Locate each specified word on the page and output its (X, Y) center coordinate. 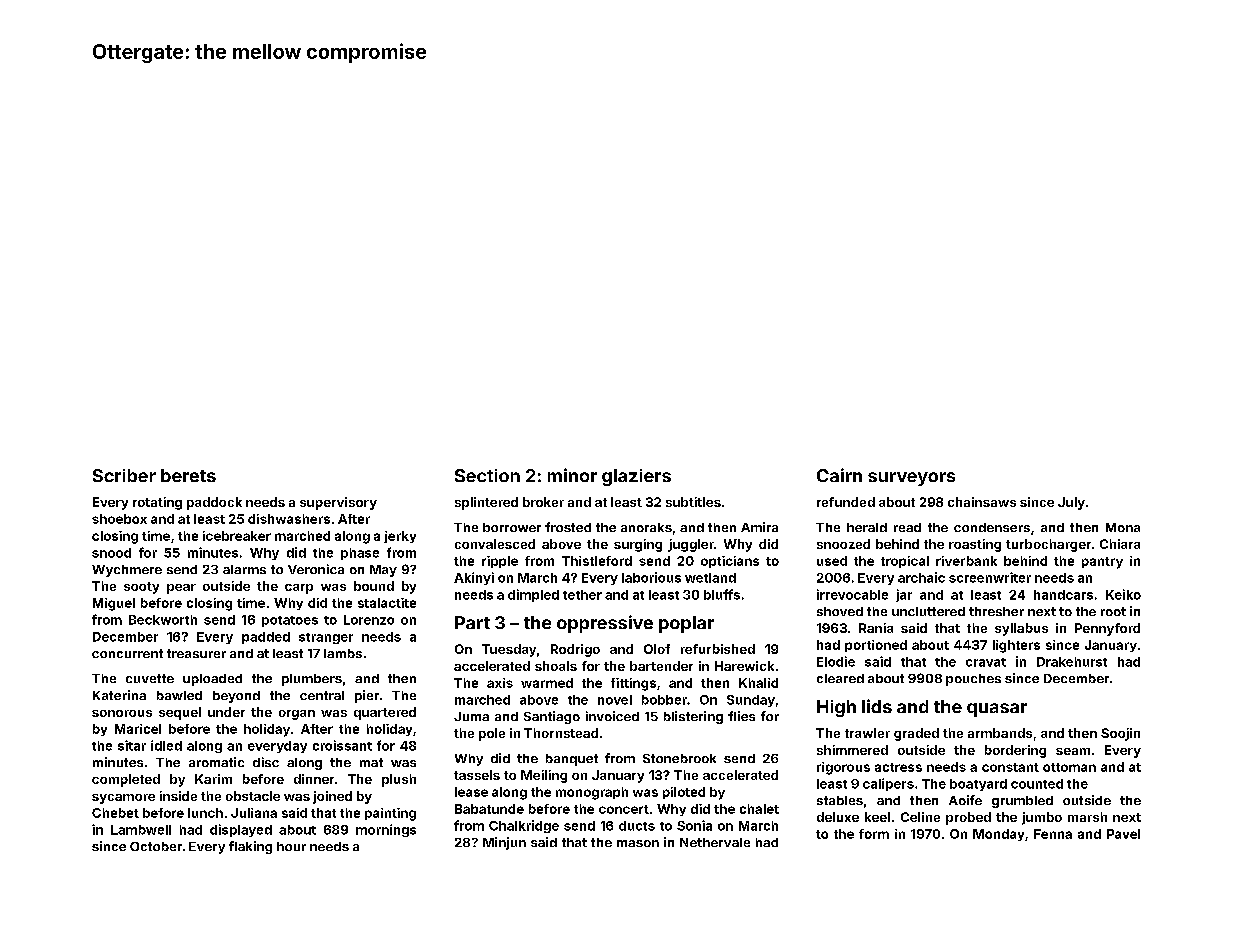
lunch (205, 813)
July (1071, 503)
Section (487, 475)
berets (188, 475)
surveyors (911, 479)
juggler (691, 545)
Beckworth (163, 620)
